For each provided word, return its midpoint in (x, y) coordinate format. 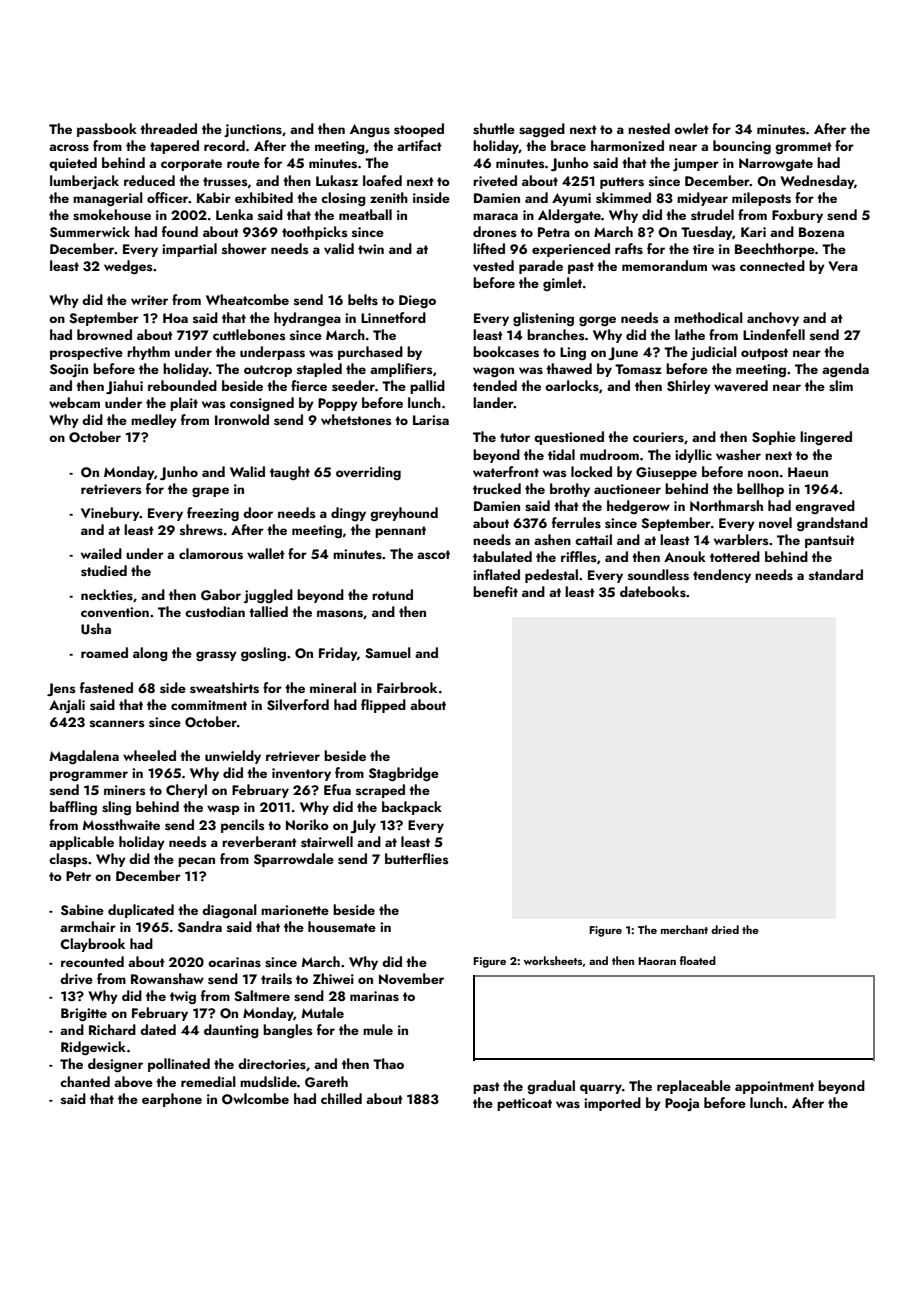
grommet (803, 148)
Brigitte (84, 1015)
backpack (412, 808)
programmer (89, 776)
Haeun (808, 472)
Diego (417, 301)
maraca (495, 216)
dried (725, 929)
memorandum (664, 265)
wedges (128, 267)
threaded (168, 128)
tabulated (502, 556)
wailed (101, 553)
